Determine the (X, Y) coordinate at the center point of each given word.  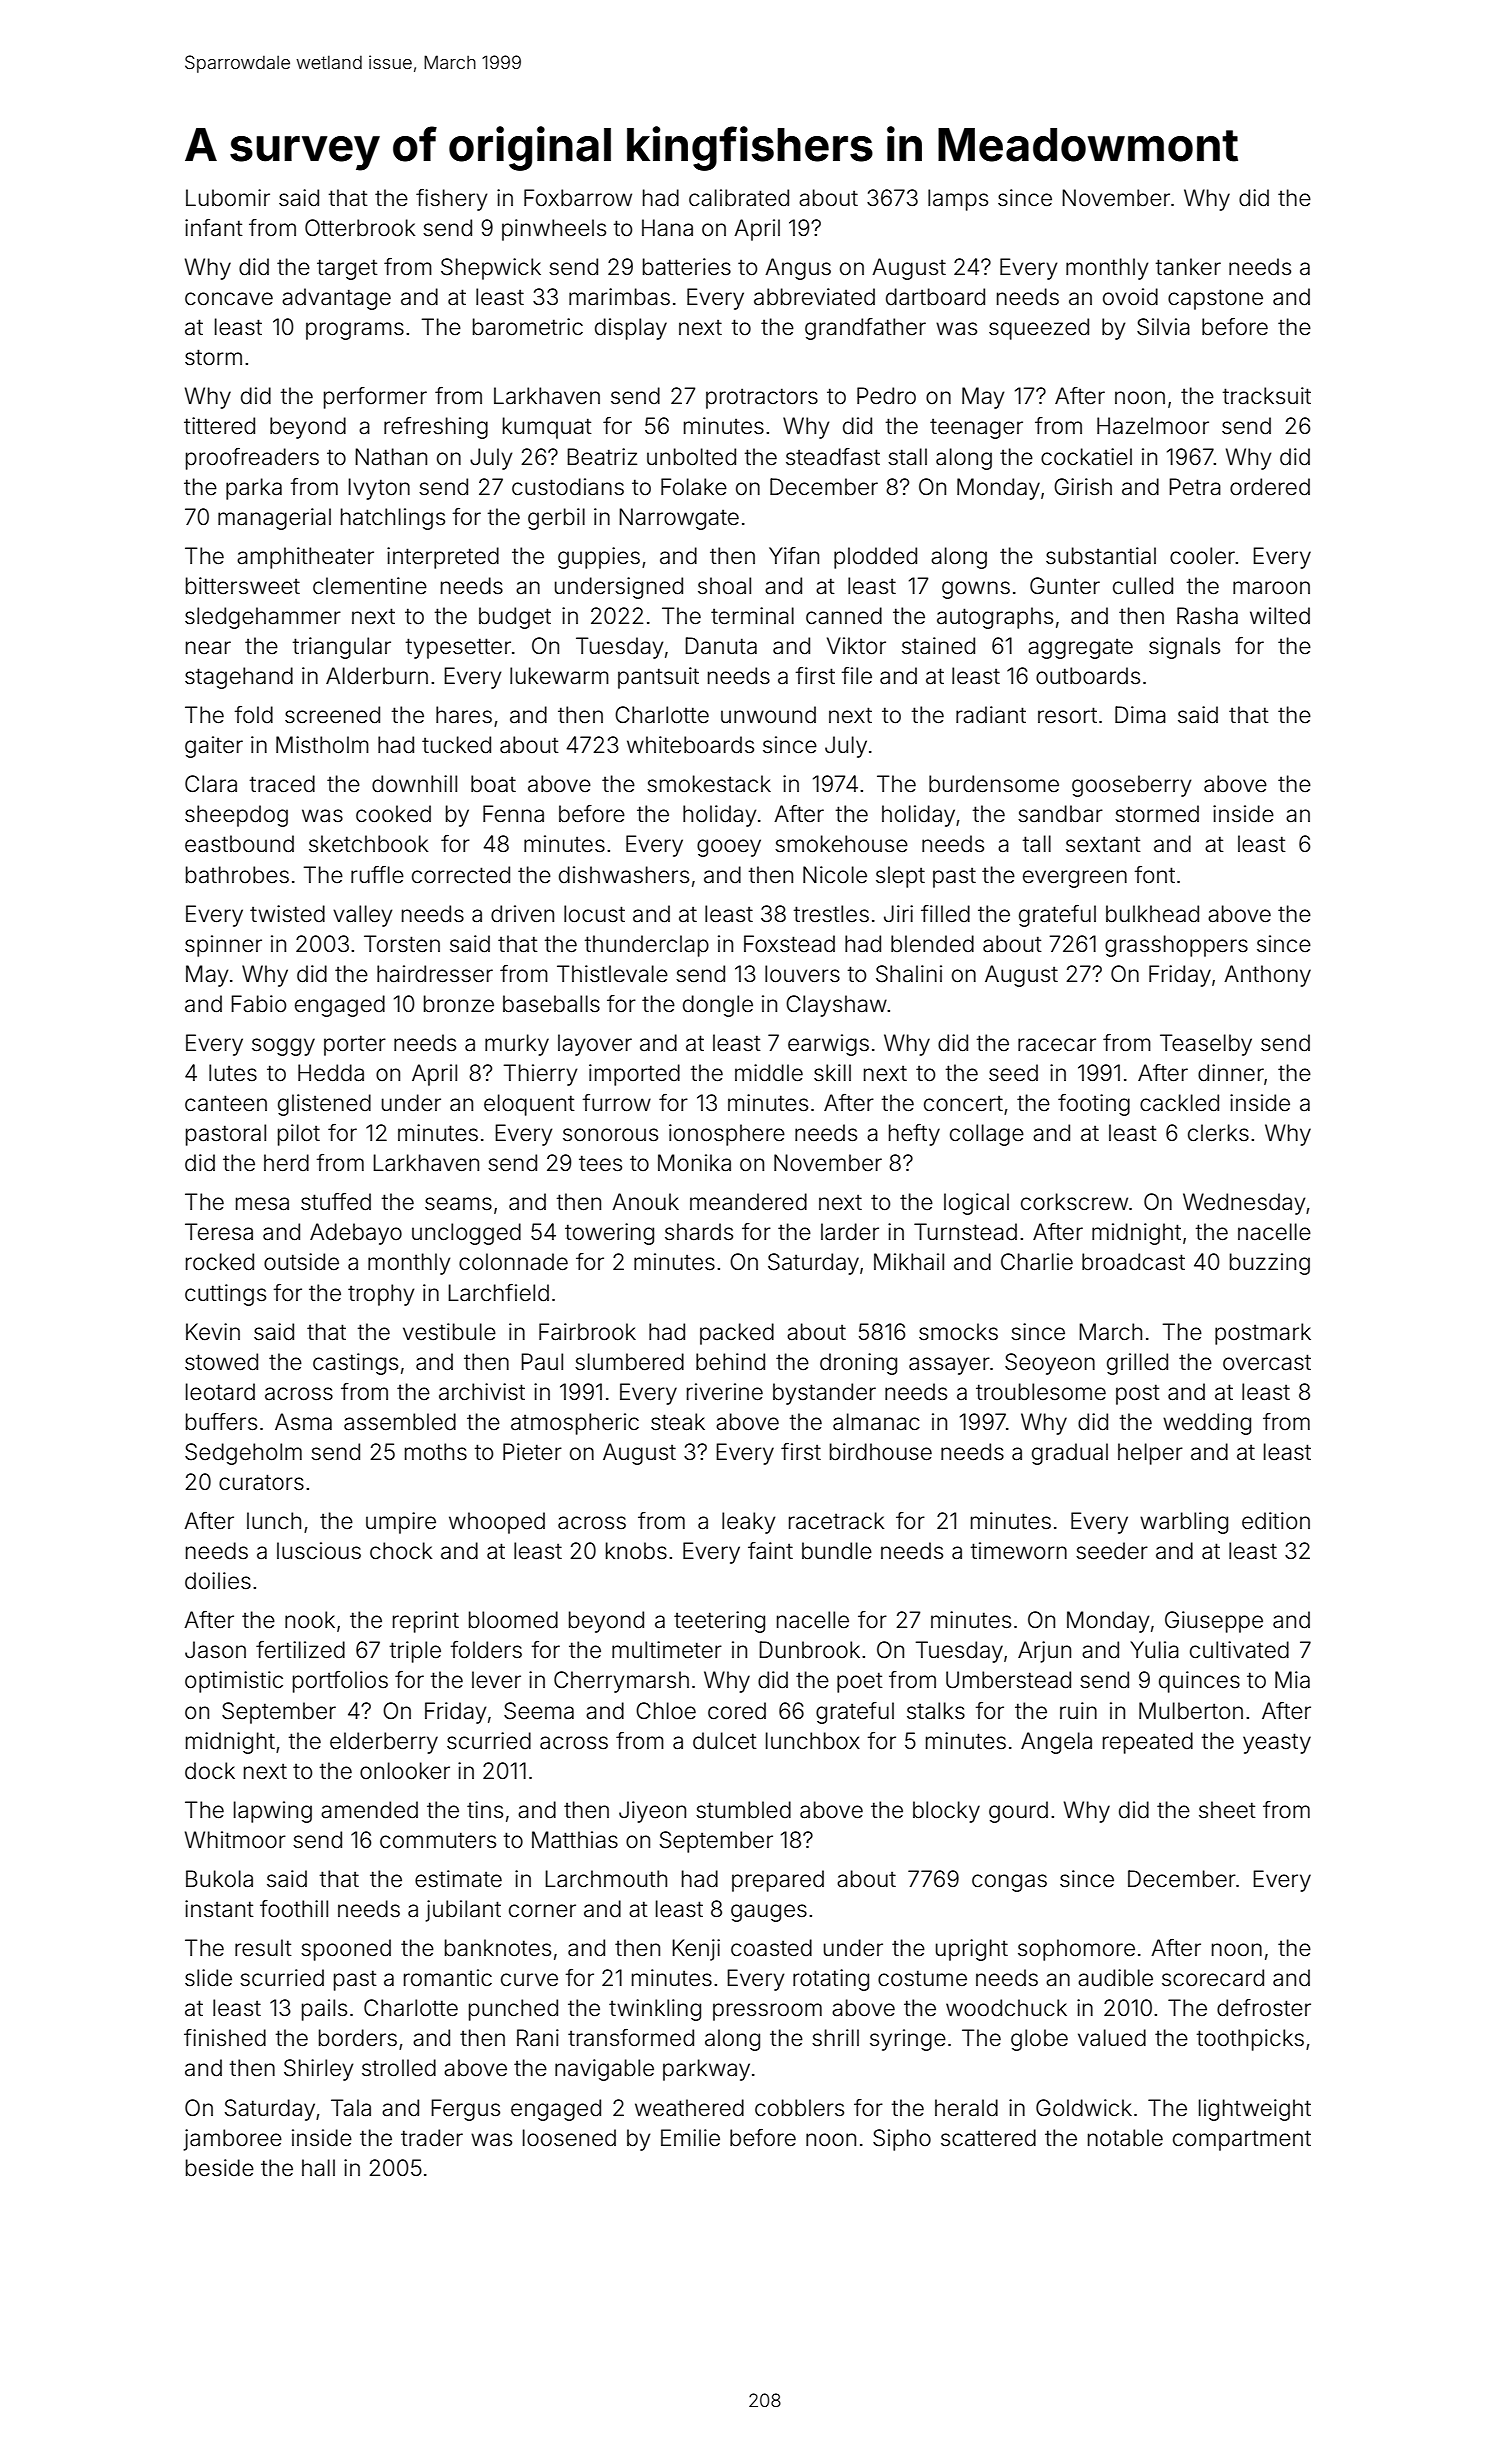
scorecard (1213, 1978)
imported (634, 1075)
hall (318, 2168)
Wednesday (1244, 1204)
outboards (1088, 676)
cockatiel (1086, 457)
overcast (1267, 1362)
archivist (482, 1392)
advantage (336, 299)
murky (517, 1045)
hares (464, 715)
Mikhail (909, 1262)
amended (369, 1810)
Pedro (886, 396)
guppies (599, 558)
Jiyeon (652, 1812)
